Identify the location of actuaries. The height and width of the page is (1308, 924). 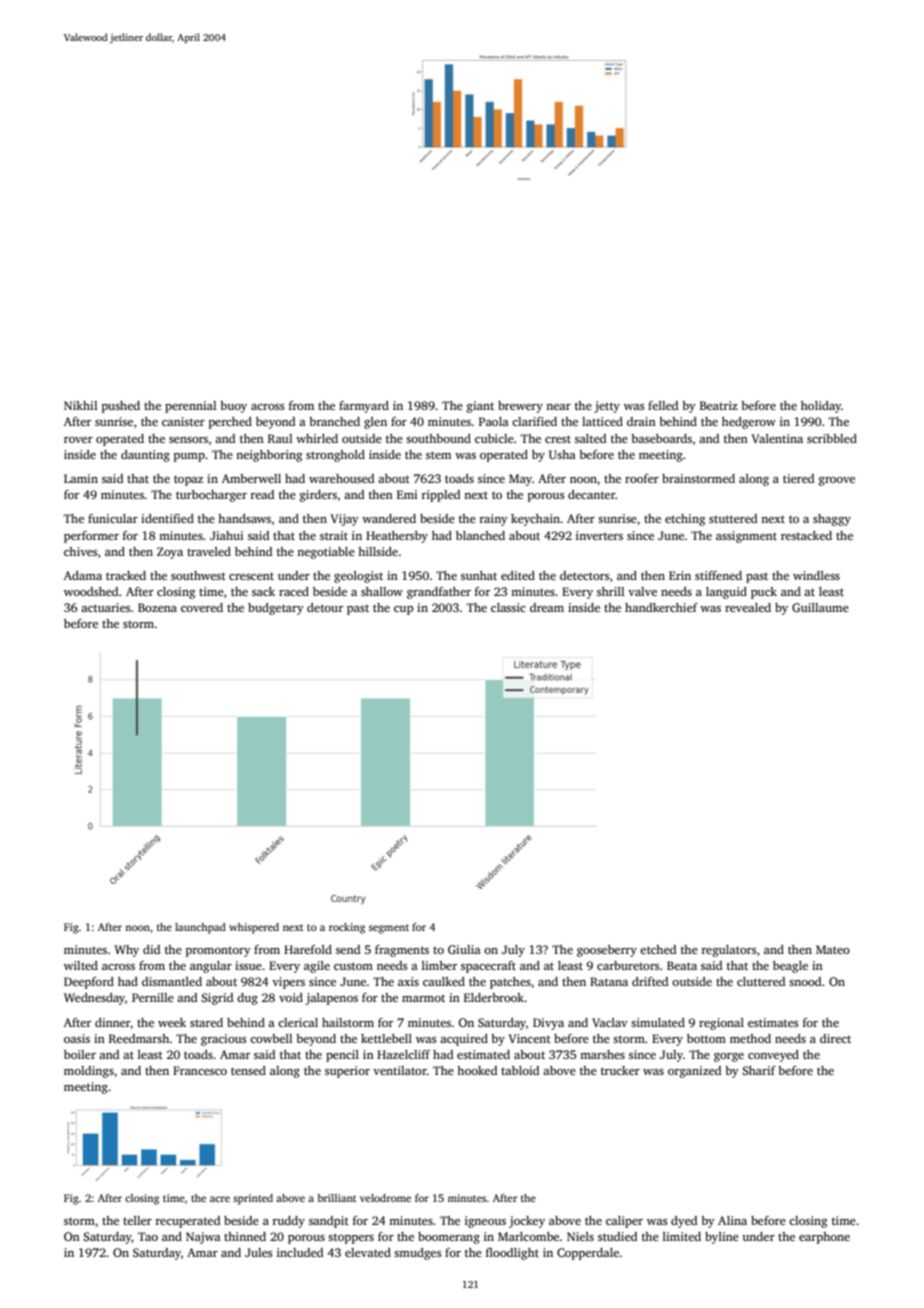
(105, 607).
